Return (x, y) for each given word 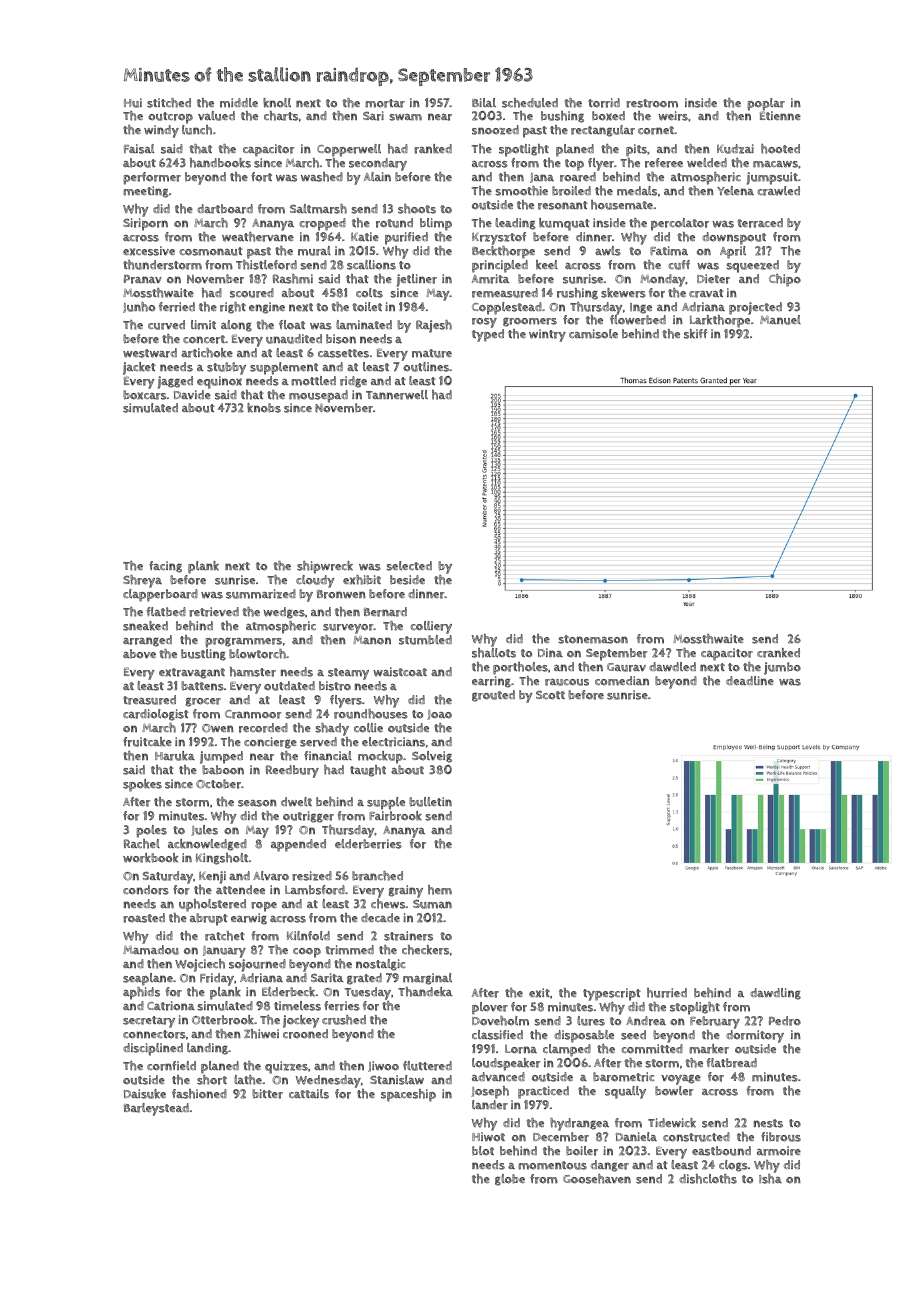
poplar (766, 104)
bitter (267, 1094)
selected (409, 566)
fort (261, 177)
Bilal (484, 102)
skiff (695, 334)
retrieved (214, 612)
